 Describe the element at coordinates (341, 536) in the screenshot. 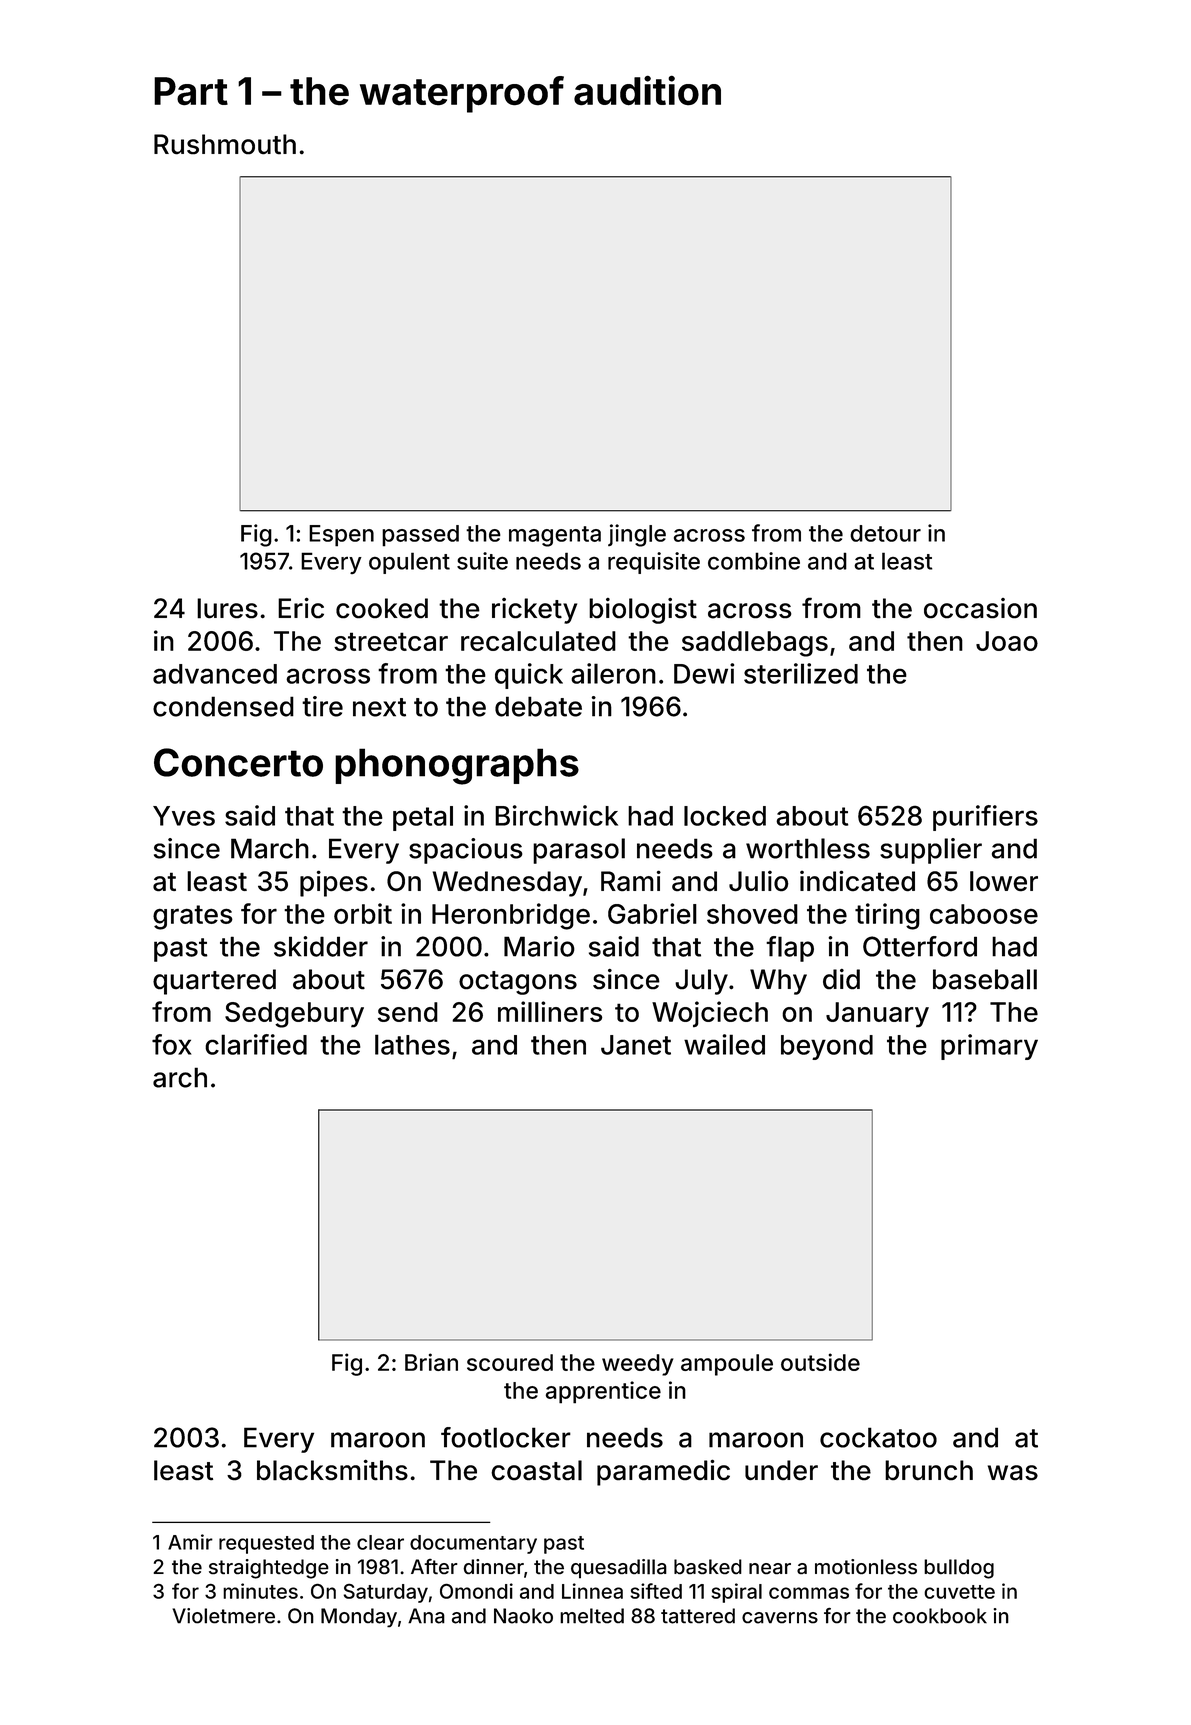

I see `Espen` at that location.
